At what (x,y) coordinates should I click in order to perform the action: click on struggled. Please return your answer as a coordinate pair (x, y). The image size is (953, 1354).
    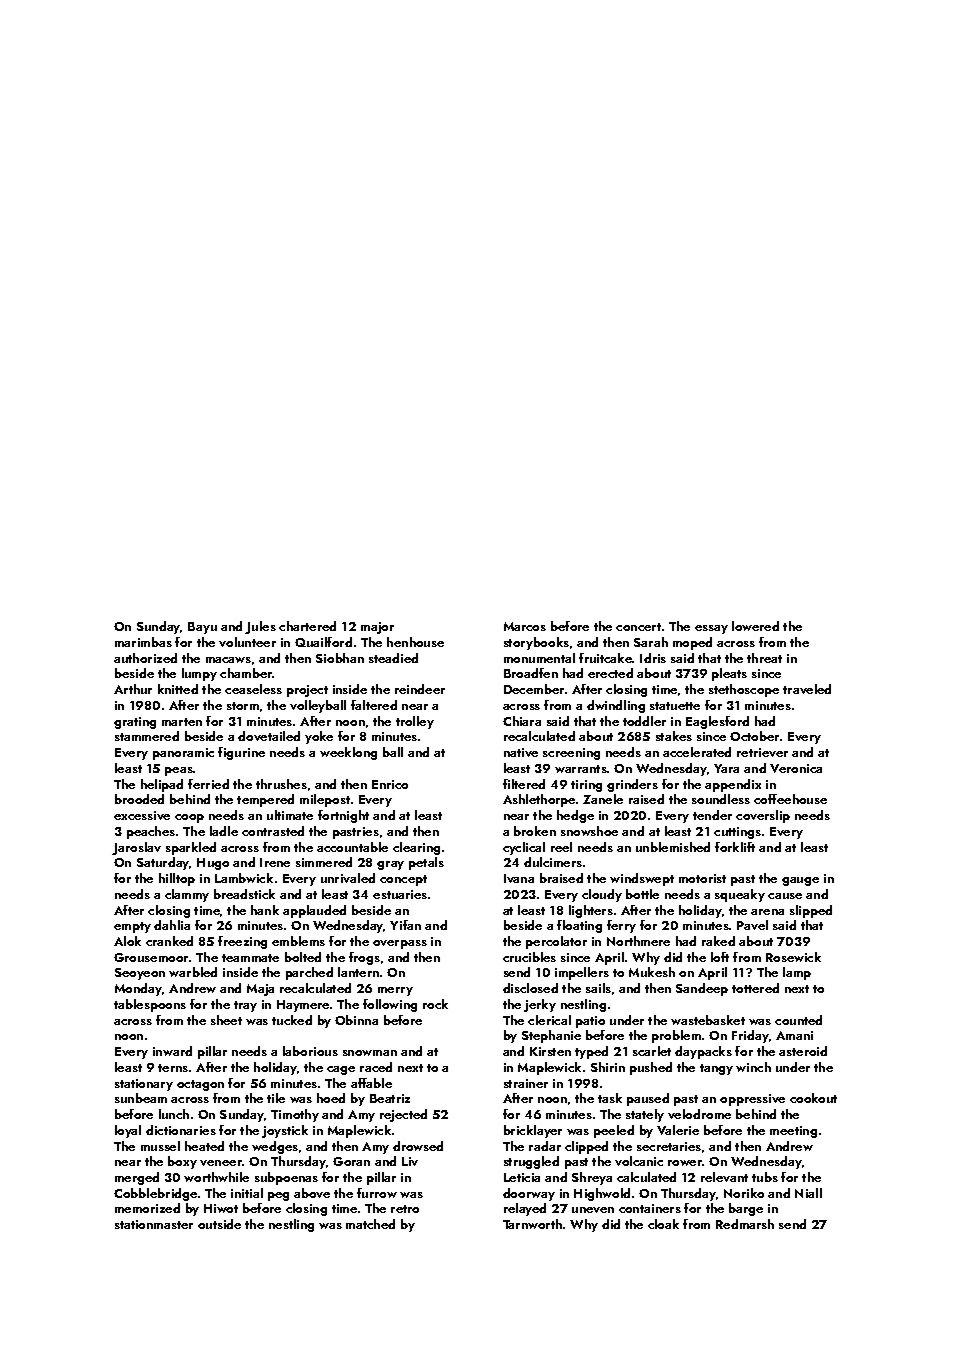
    Looking at the image, I should click on (531, 1162).
